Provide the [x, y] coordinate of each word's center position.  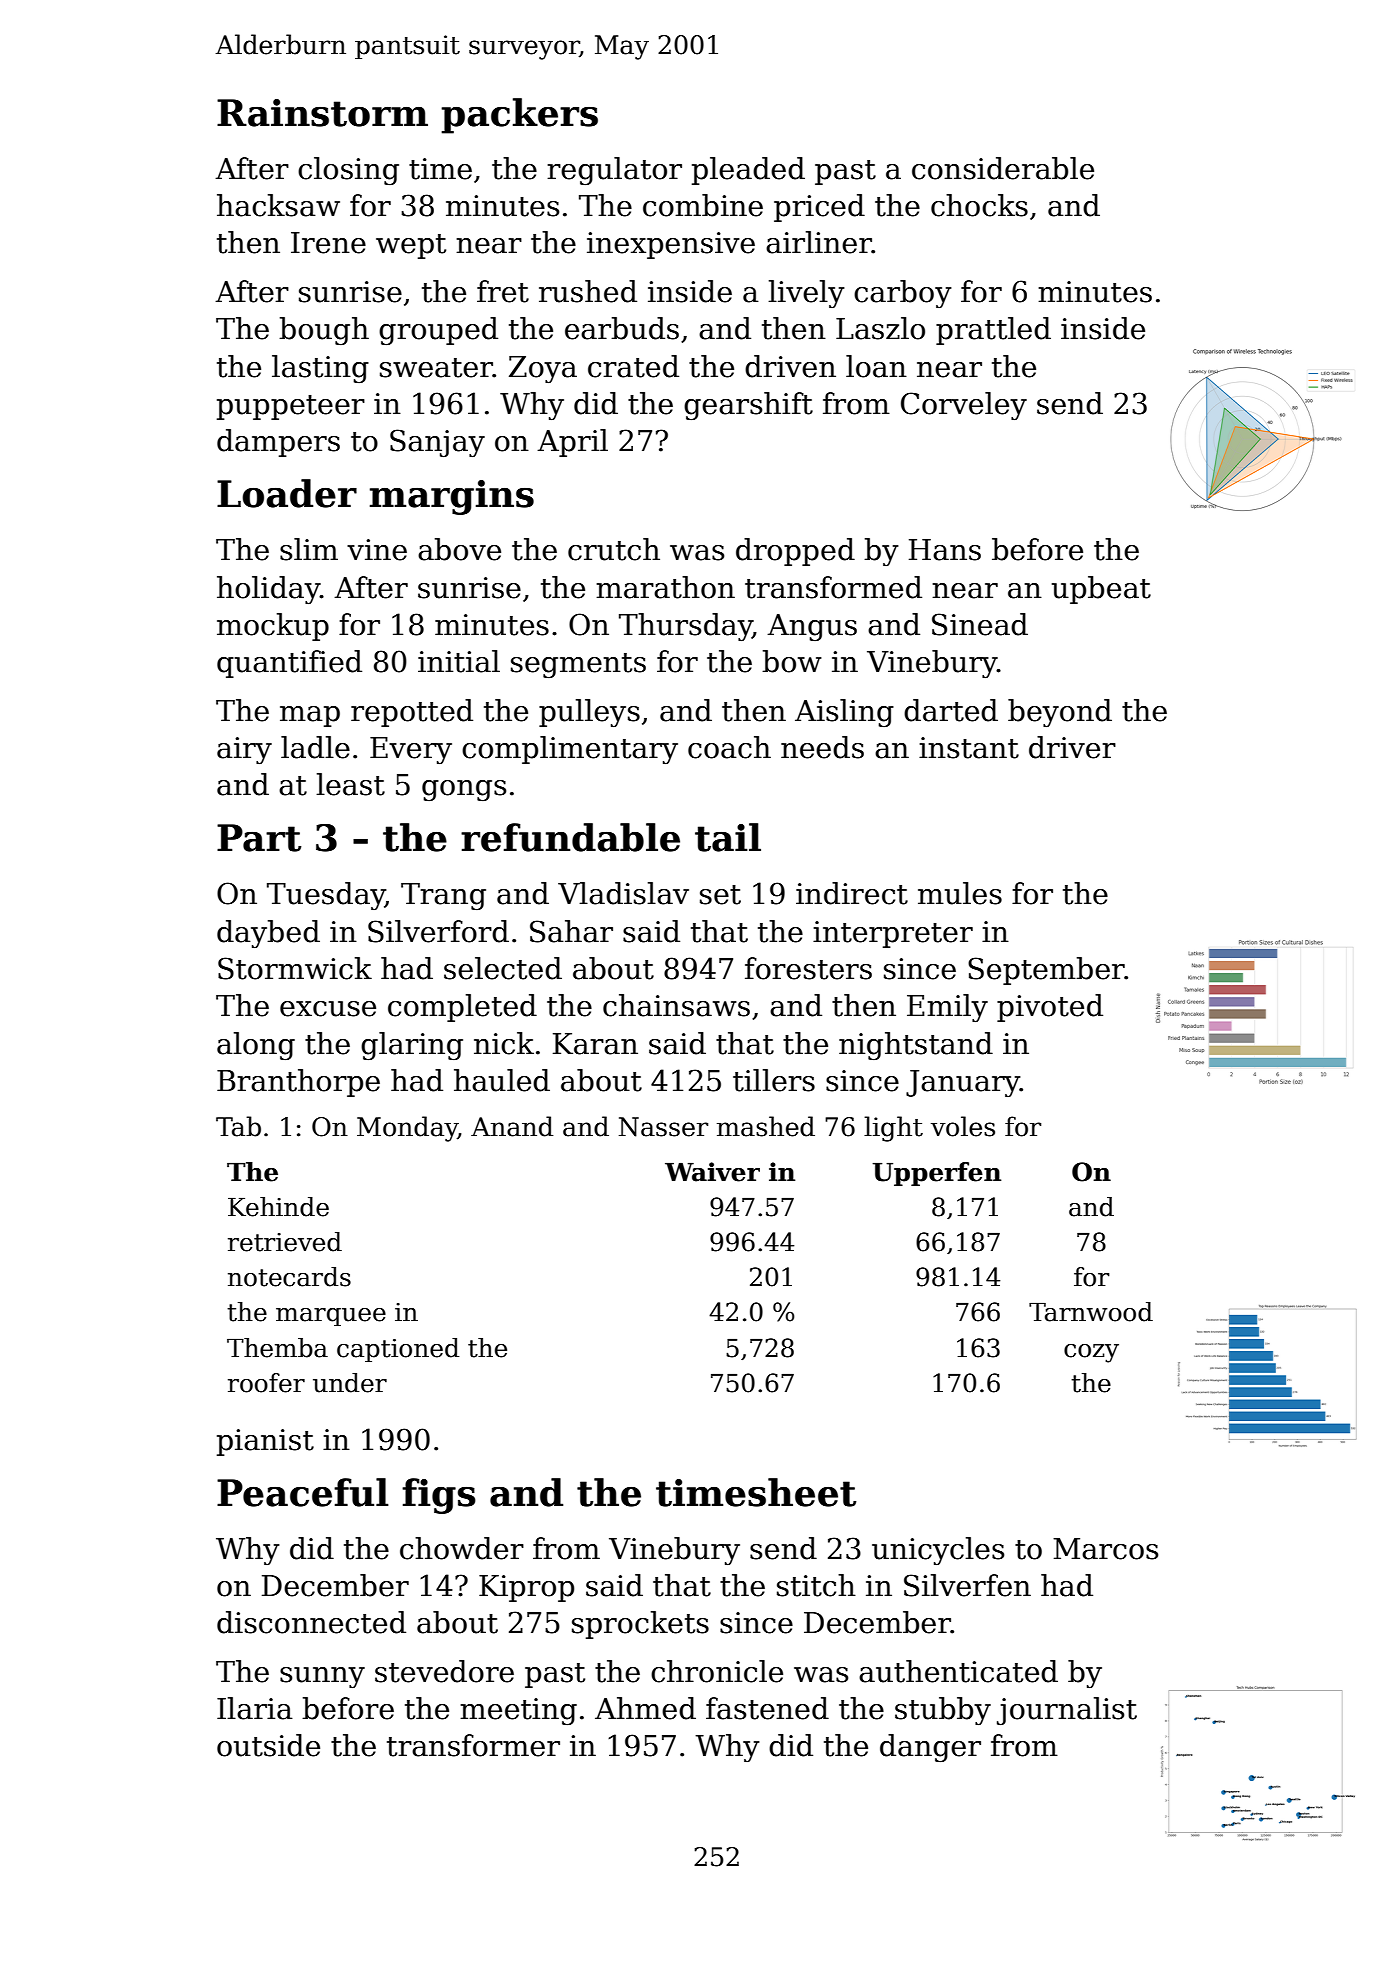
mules [960, 893]
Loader [287, 493]
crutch [614, 549]
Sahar [571, 931]
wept [411, 246]
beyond [1060, 713]
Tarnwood [1091, 1312]
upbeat [1101, 590]
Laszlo [880, 328]
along [256, 1046]
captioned [398, 1350]
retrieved [285, 1242]
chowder [462, 1548]
